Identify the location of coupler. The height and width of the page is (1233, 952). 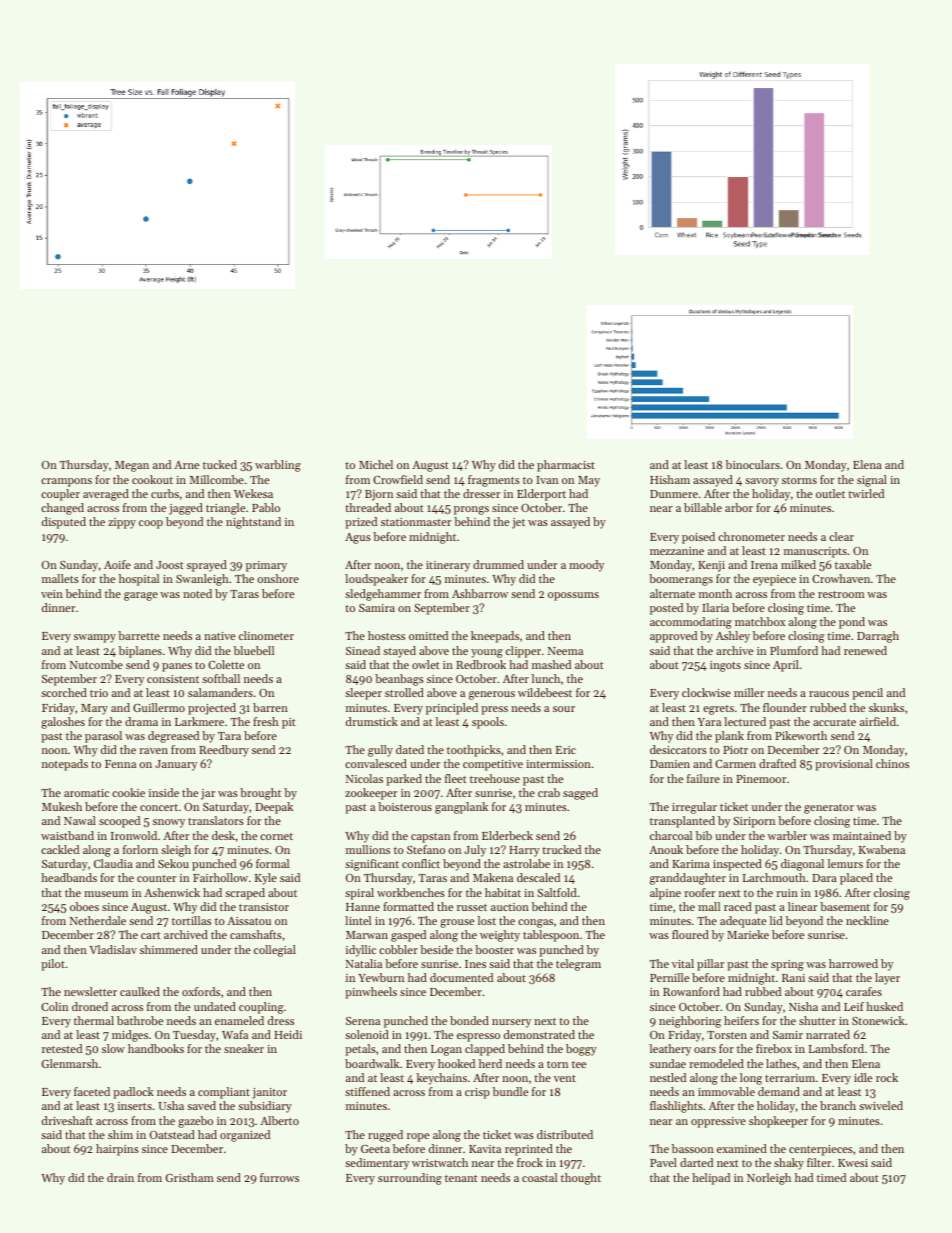
(60, 495).
